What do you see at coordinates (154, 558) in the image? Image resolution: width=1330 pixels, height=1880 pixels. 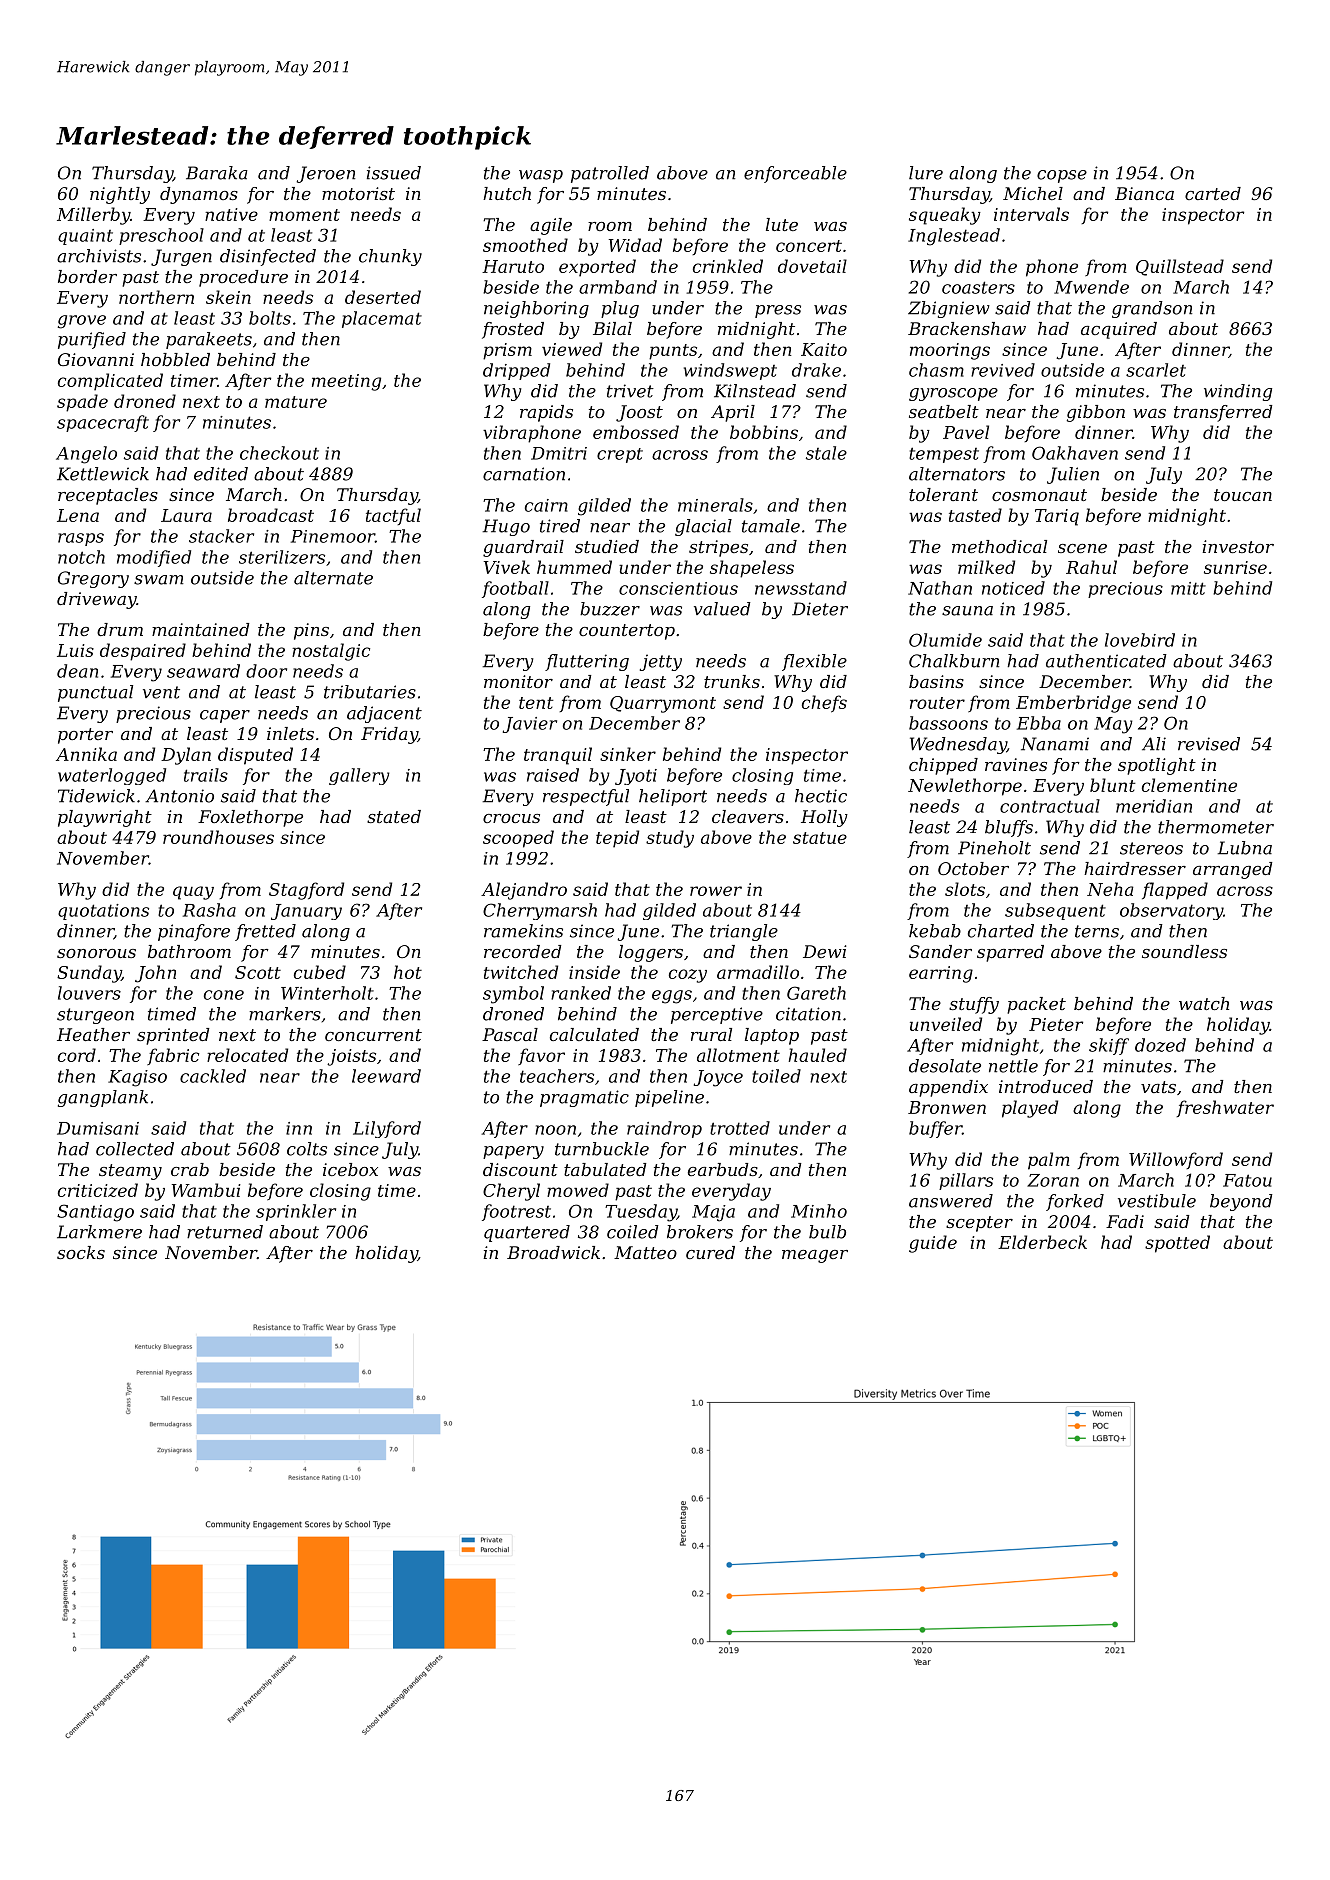 I see `modified` at bounding box center [154, 558].
